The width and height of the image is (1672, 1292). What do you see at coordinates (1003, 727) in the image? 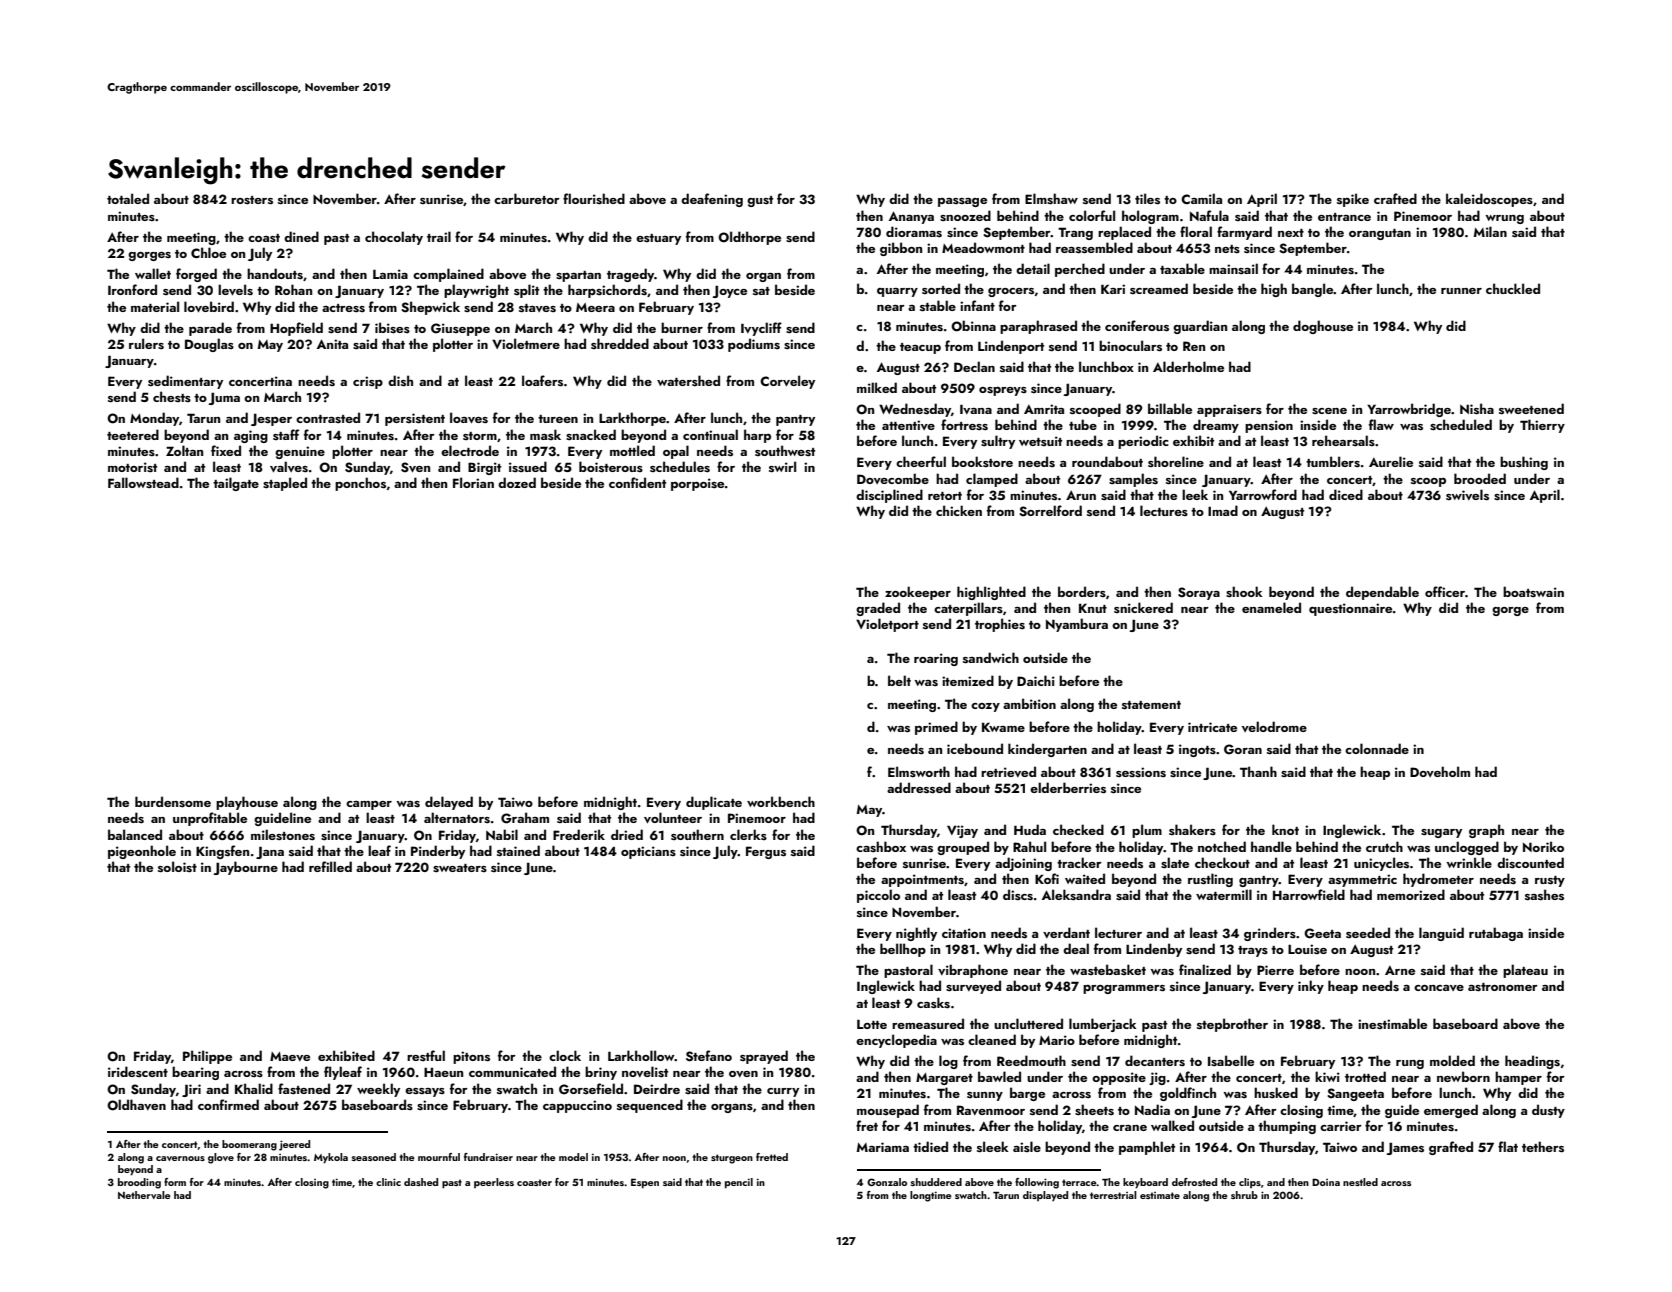
I see `Kwame` at bounding box center [1003, 727].
